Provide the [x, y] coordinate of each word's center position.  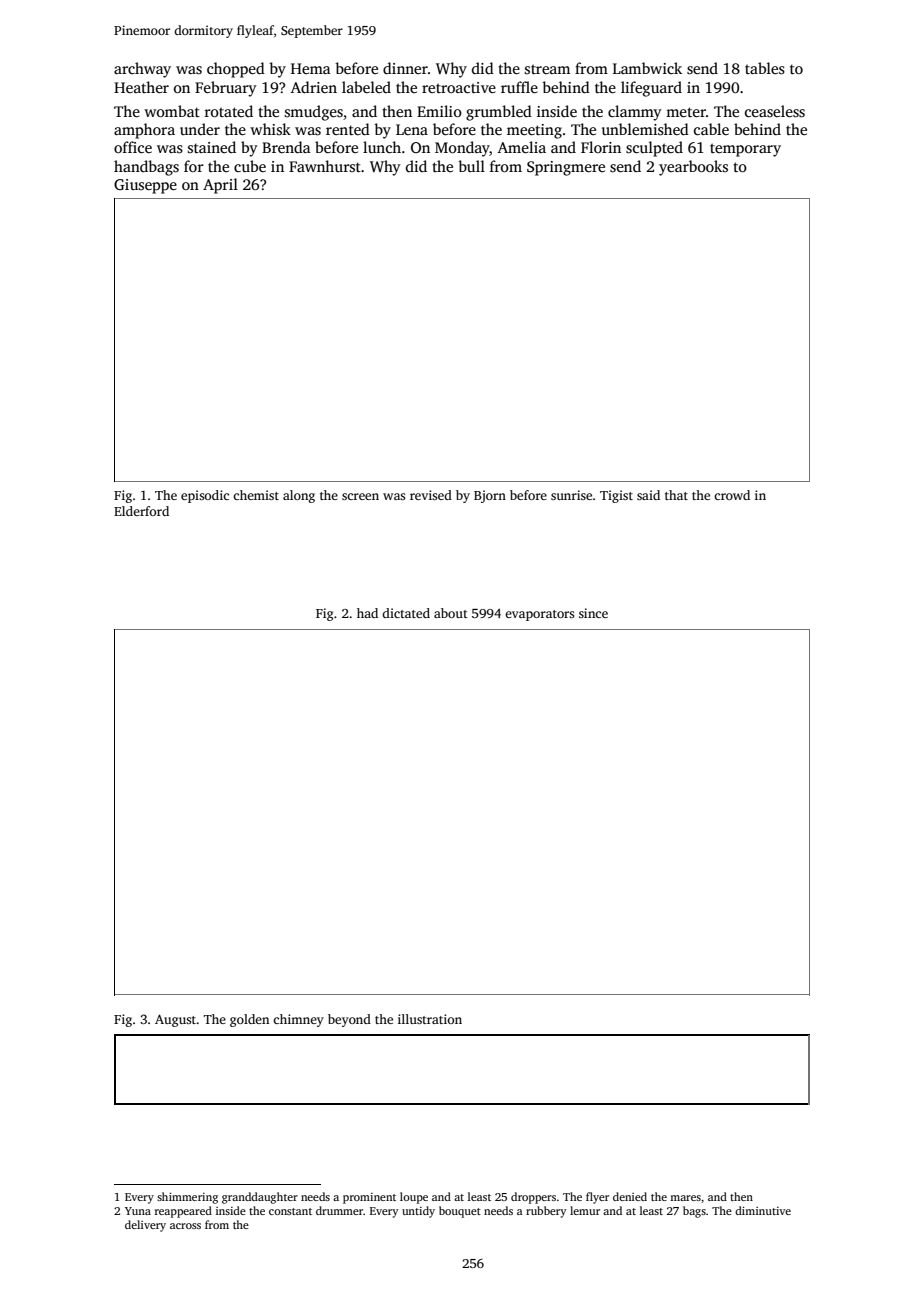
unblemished [645, 129]
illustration [430, 1019]
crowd [732, 495]
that [676, 495]
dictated [406, 613]
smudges [314, 113]
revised [431, 495]
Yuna [138, 1211]
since [593, 613]
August [175, 1020]
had [367, 613]
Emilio [439, 111]
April [220, 186]
